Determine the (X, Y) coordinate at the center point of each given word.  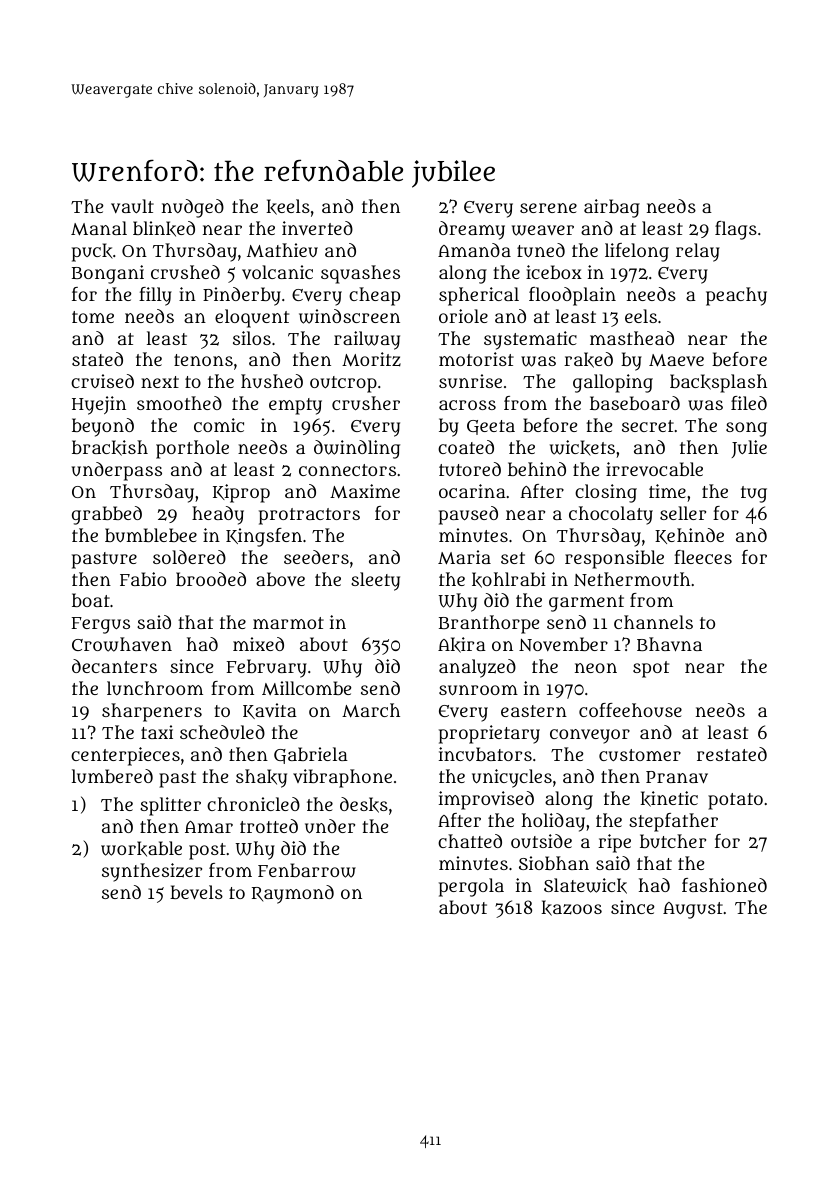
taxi (157, 732)
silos (252, 338)
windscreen (349, 316)
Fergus (101, 625)
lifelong (637, 252)
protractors (309, 516)
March (371, 710)
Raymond (293, 894)
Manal (99, 228)
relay (698, 252)
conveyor (590, 736)
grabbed (107, 515)
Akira (462, 645)
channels (653, 622)
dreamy (472, 230)
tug (754, 494)
